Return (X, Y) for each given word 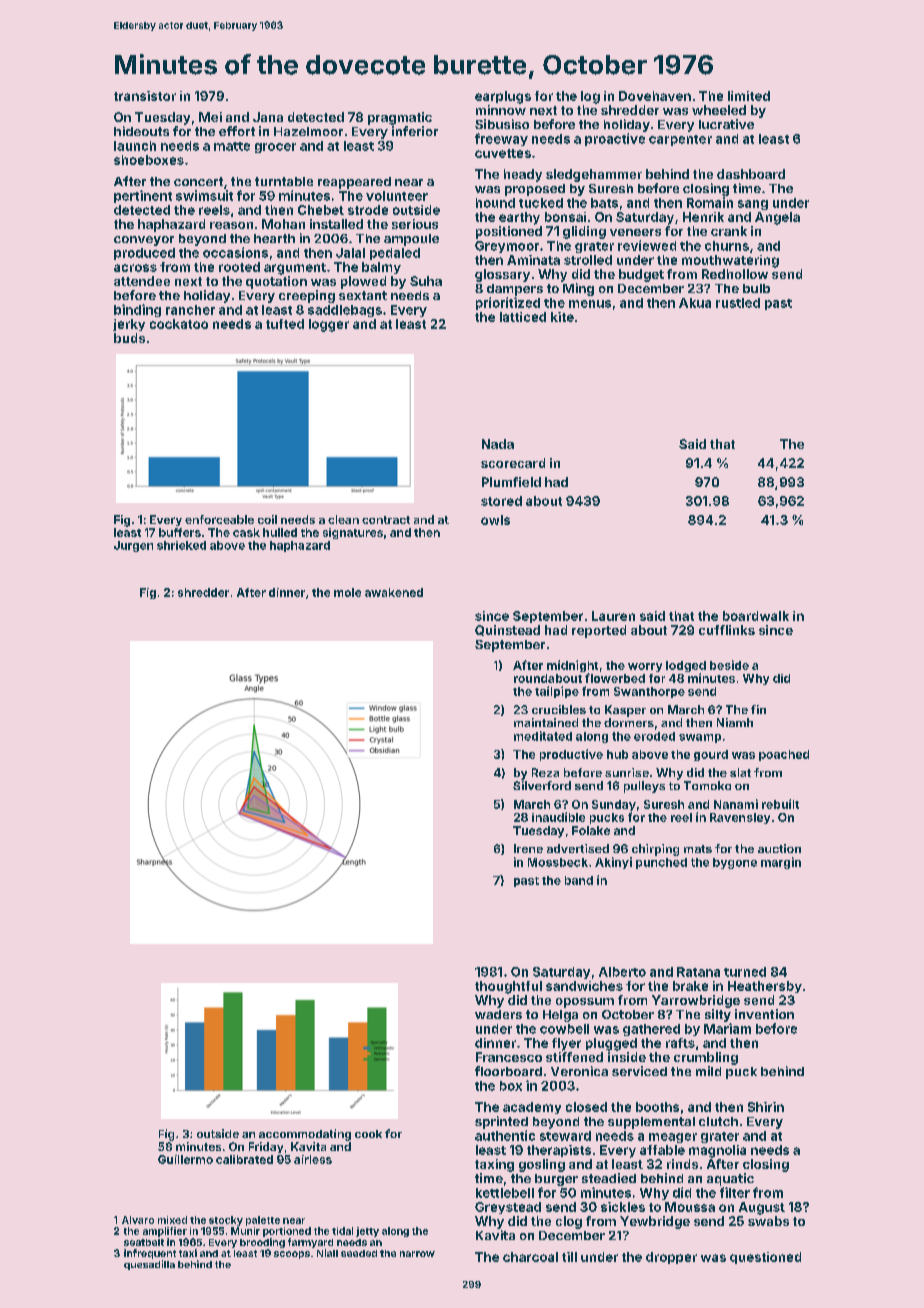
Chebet (321, 210)
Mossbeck (558, 862)
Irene (528, 848)
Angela (777, 218)
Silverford (542, 785)
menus (590, 304)
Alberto (622, 972)
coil (267, 519)
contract (386, 520)
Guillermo (185, 1159)
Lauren (613, 616)
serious (415, 224)
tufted (285, 324)
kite (562, 317)
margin (781, 863)
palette (263, 1221)
